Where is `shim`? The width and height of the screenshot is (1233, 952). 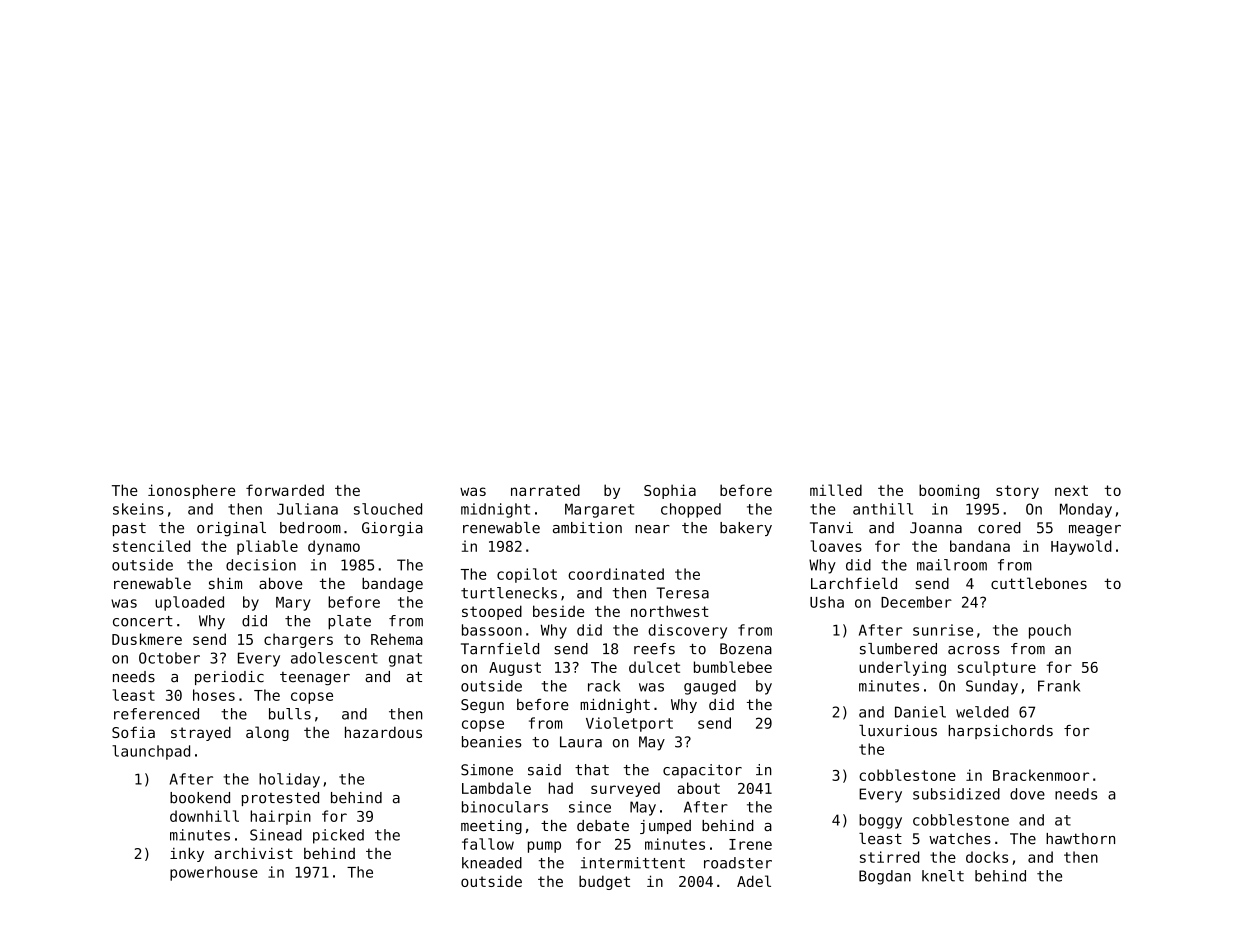 shim is located at coordinates (225, 583).
